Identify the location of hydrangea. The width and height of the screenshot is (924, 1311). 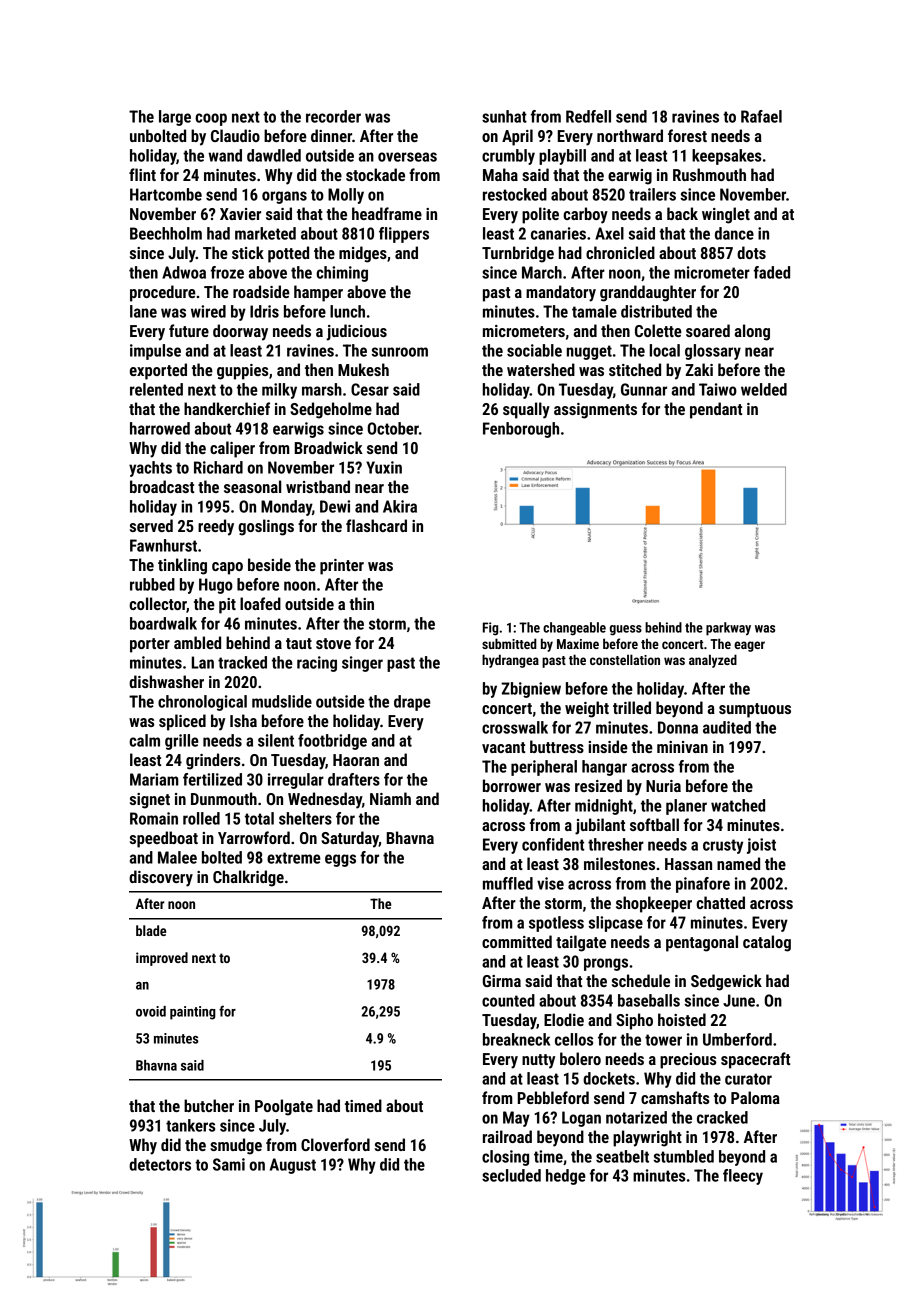
(510, 661).
